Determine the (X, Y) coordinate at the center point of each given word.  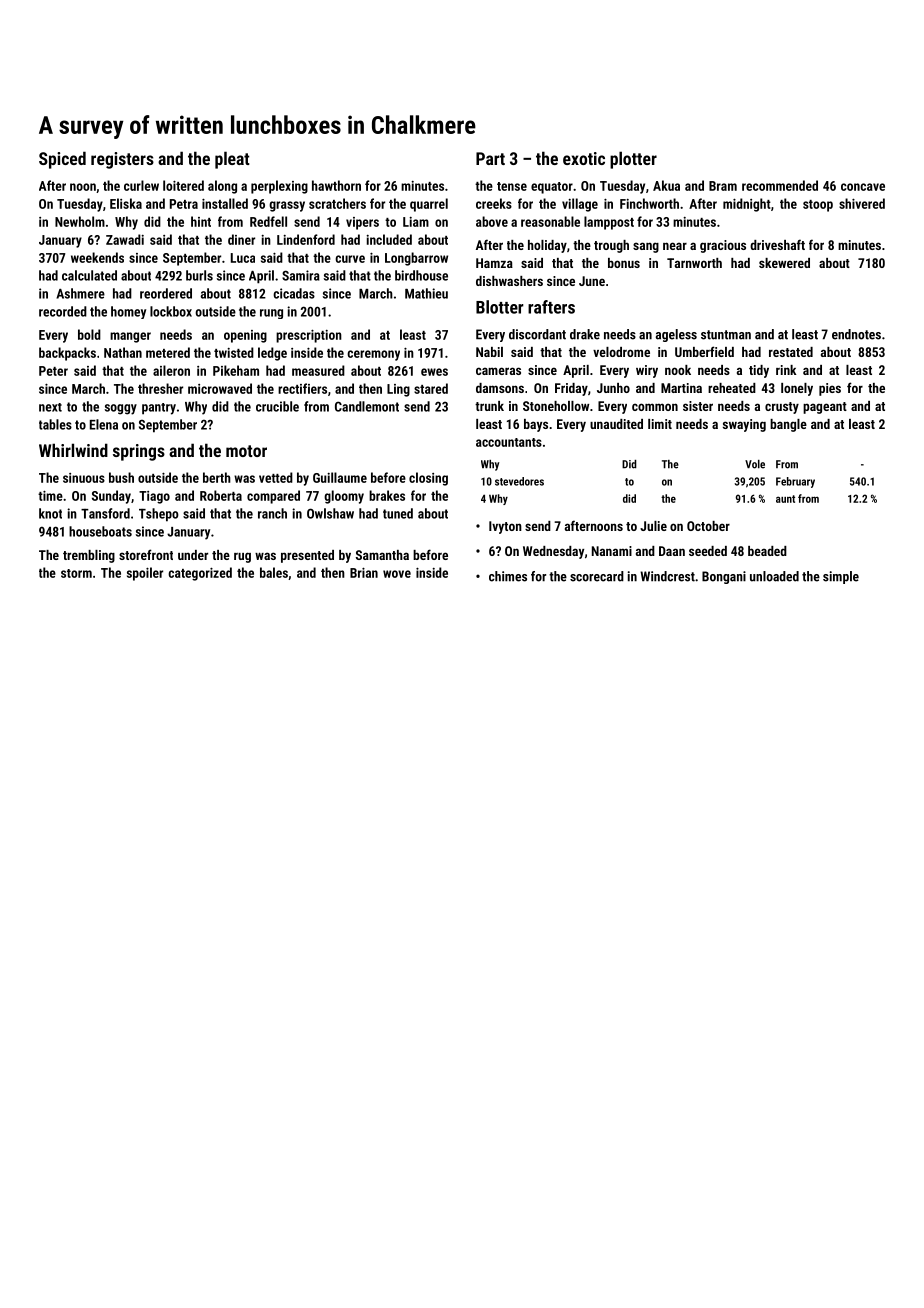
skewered (784, 263)
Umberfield (704, 351)
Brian (364, 573)
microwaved (220, 388)
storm (76, 573)
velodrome (621, 352)
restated (791, 352)
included (389, 239)
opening (245, 336)
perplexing (279, 187)
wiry (647, 371)
